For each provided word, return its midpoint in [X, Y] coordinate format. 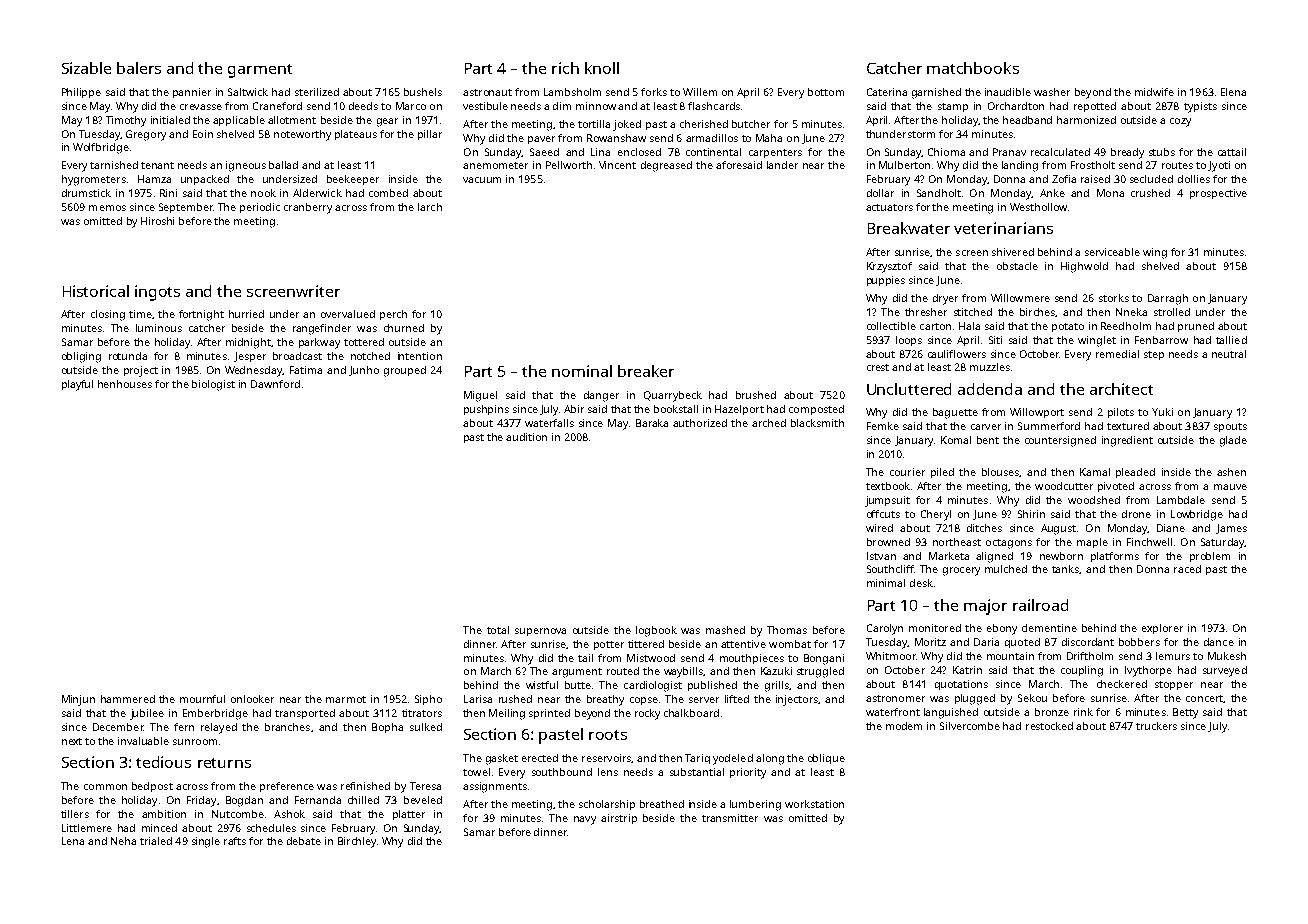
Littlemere [87, 828]
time [140, 314]
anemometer [495, 165]
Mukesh [1227, 656]
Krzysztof [889, 267]
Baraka [652, 423]
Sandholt [939, 193]
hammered [128, 699]
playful [77, 385]
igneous [246, 166]
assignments [495, 787]
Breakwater [909, 228]
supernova [540, 632]
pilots [1121, 413]
